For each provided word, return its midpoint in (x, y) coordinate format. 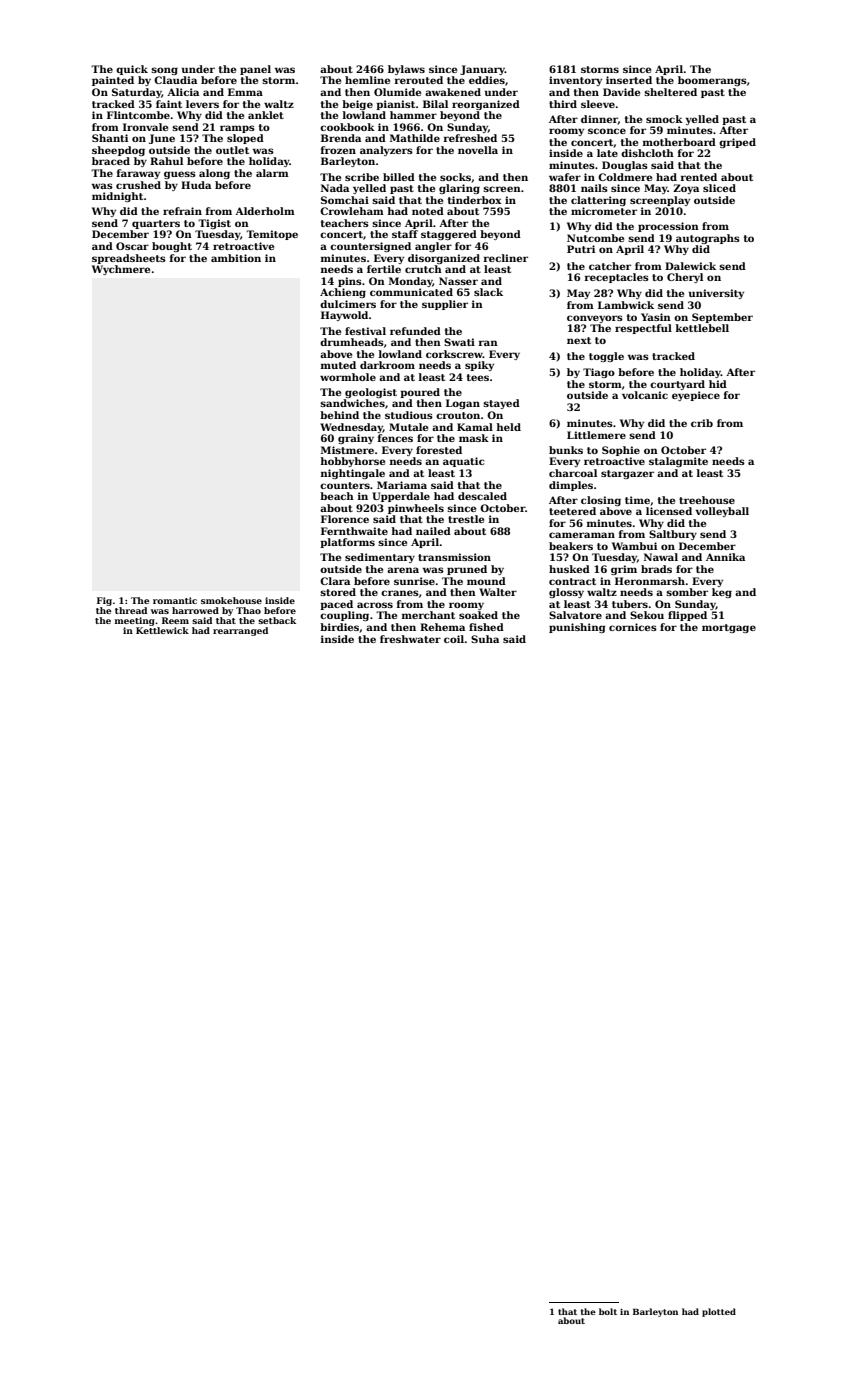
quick (132, 70)
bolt (608, 1311)
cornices (633, 627)
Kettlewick (162, 630)
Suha (485, 639)
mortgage (729, 628)
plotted (719, 1312)
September (722, 318)
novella (478, 150)
